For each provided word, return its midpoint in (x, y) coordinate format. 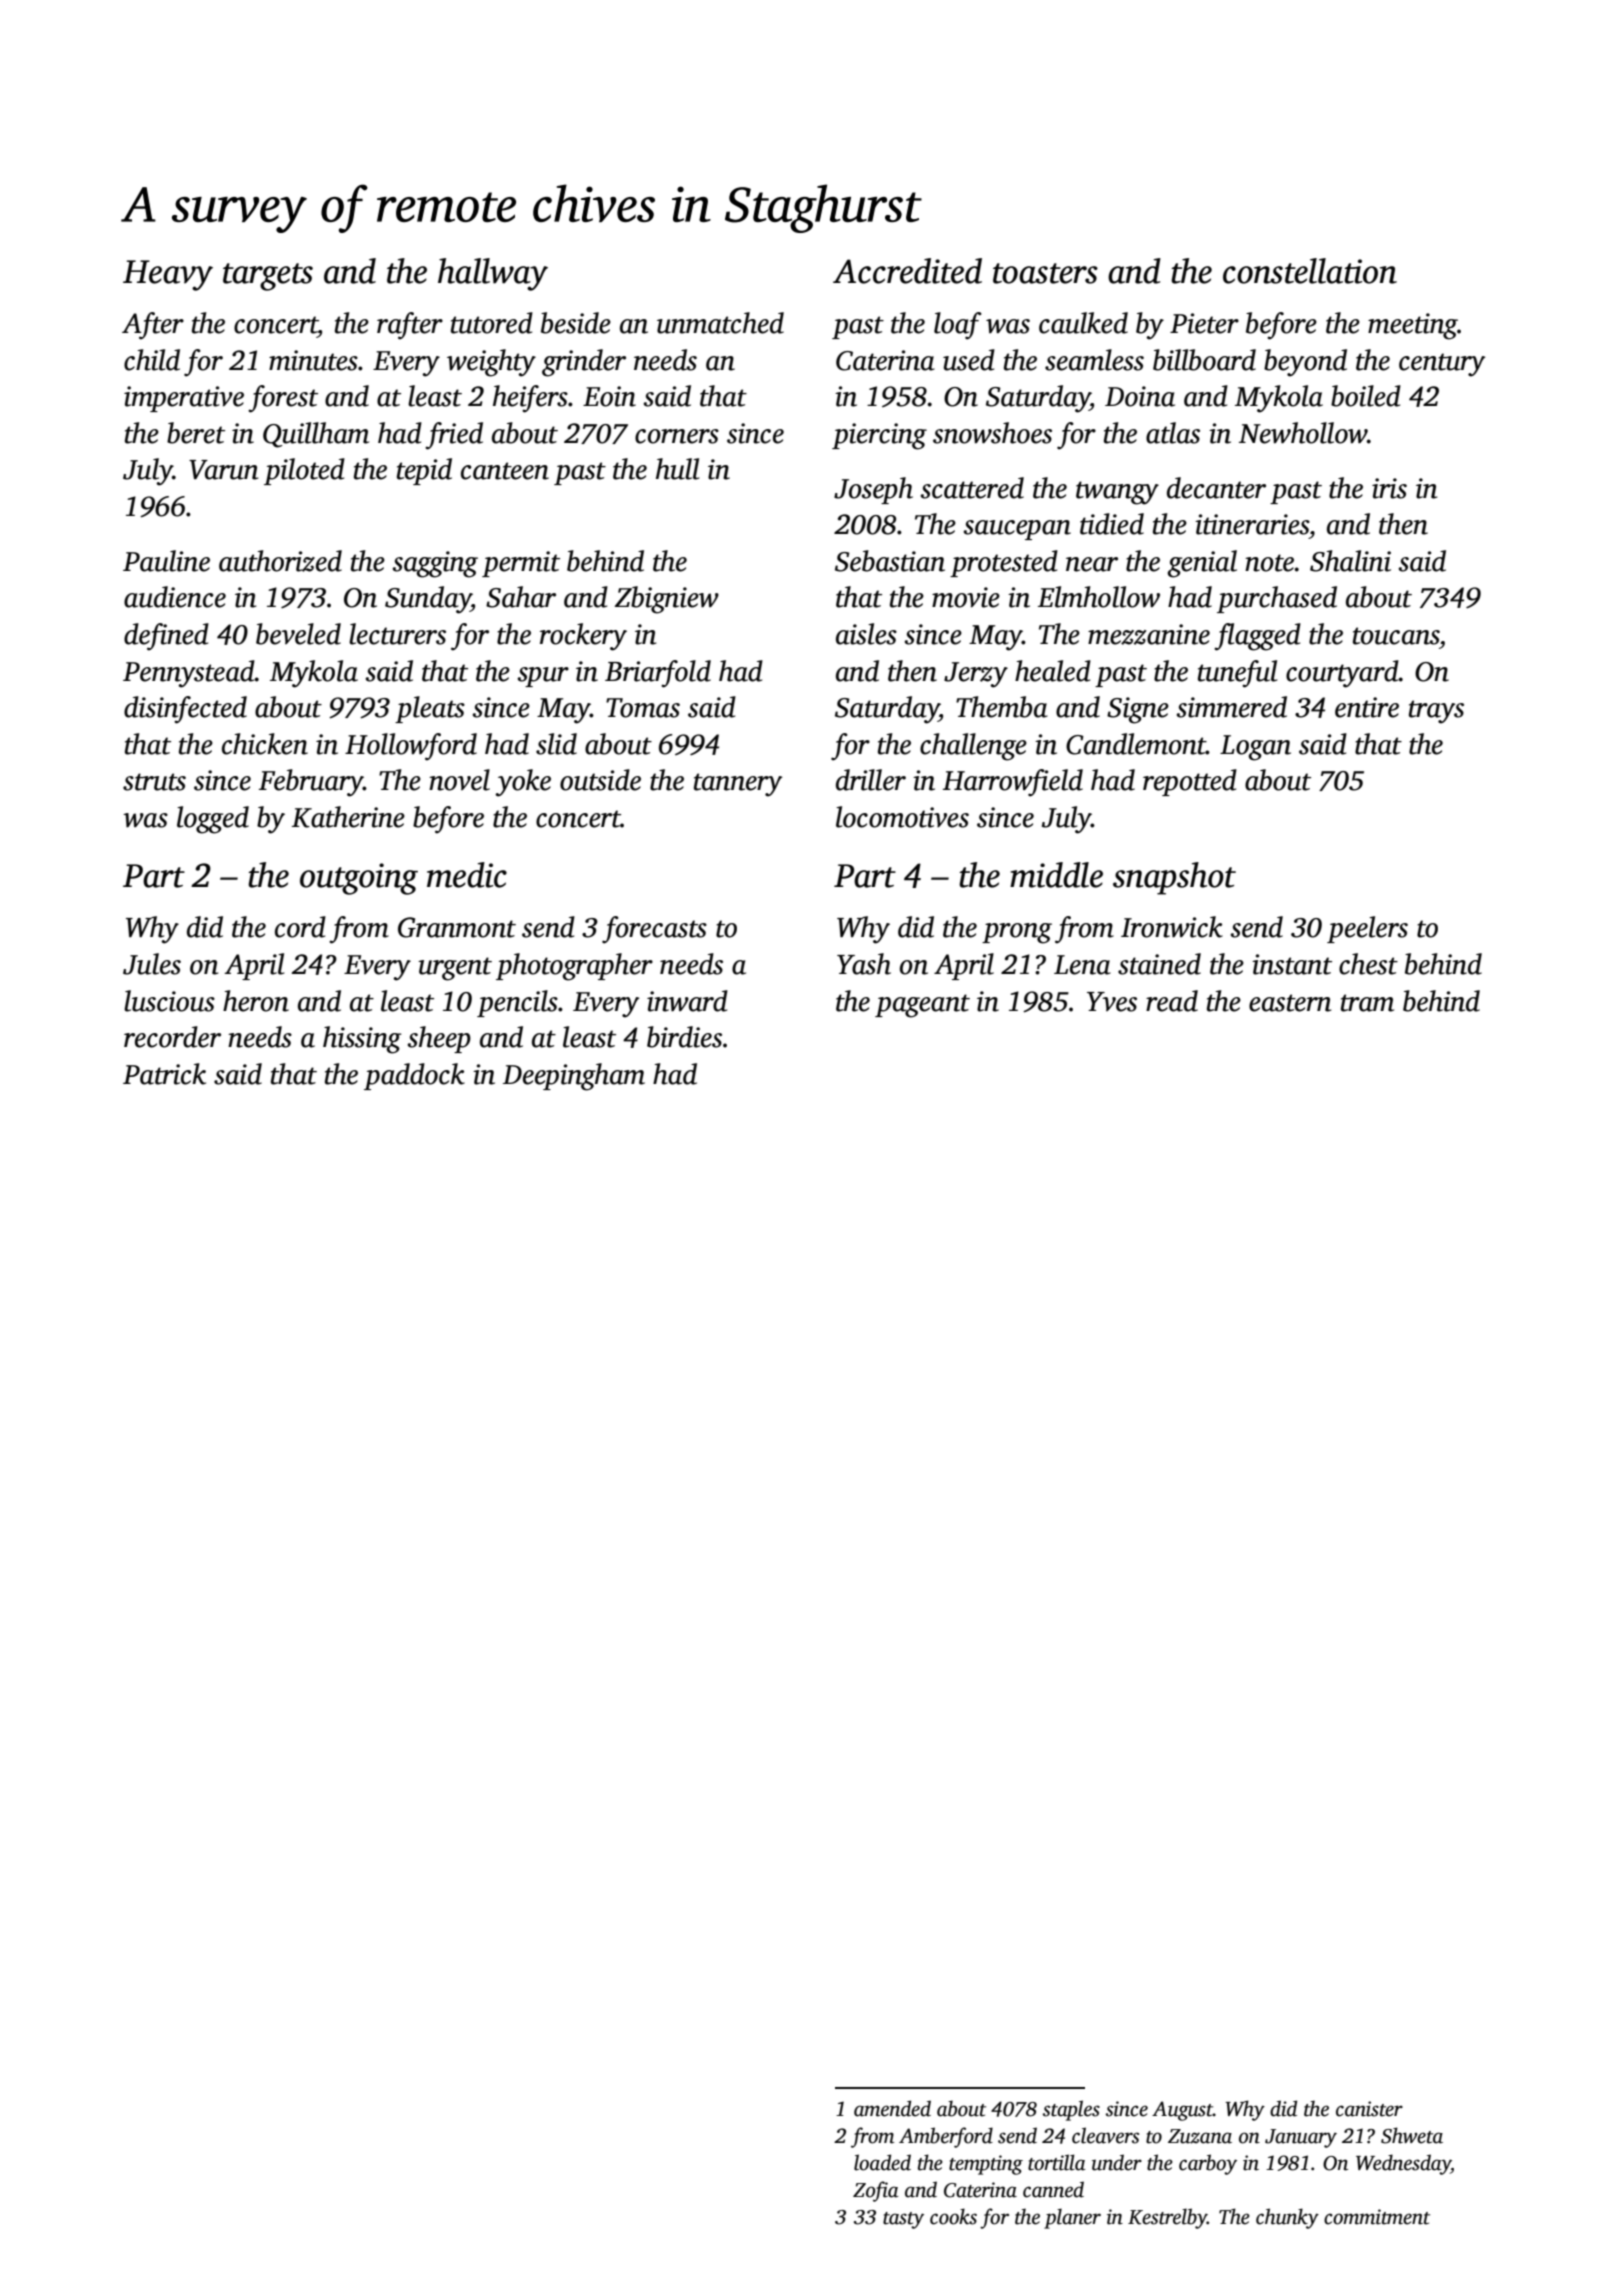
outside (600, 780)
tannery (738, 785)
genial (1202, 564)
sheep (439, 1039)
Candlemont (1136, 744)
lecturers (397, 634)
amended (892, 2108)
